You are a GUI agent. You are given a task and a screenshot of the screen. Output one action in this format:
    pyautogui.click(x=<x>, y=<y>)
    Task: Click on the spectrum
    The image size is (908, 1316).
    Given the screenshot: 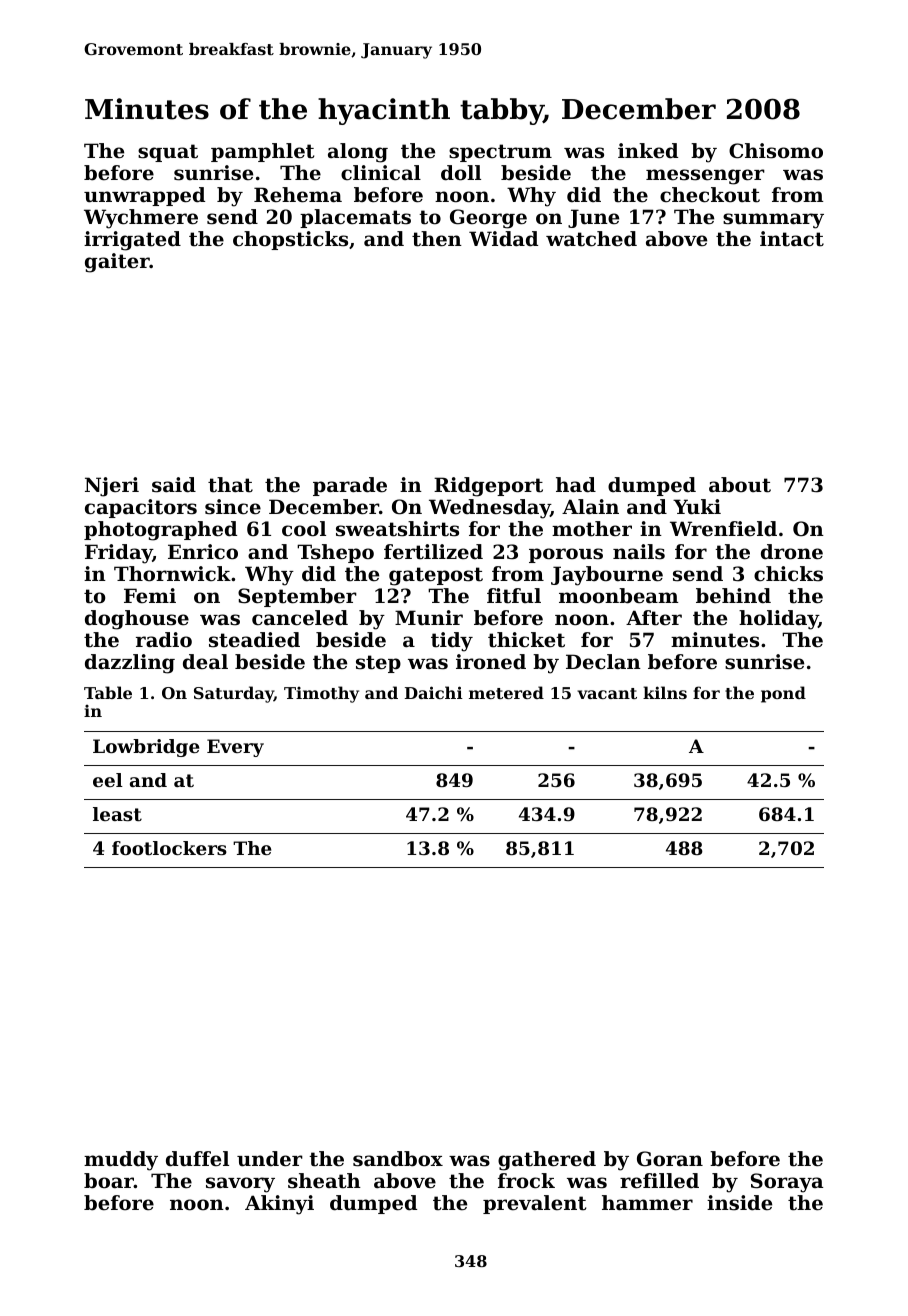 What is the action you would take?
    pyautogui.click(x=500, y=153)
